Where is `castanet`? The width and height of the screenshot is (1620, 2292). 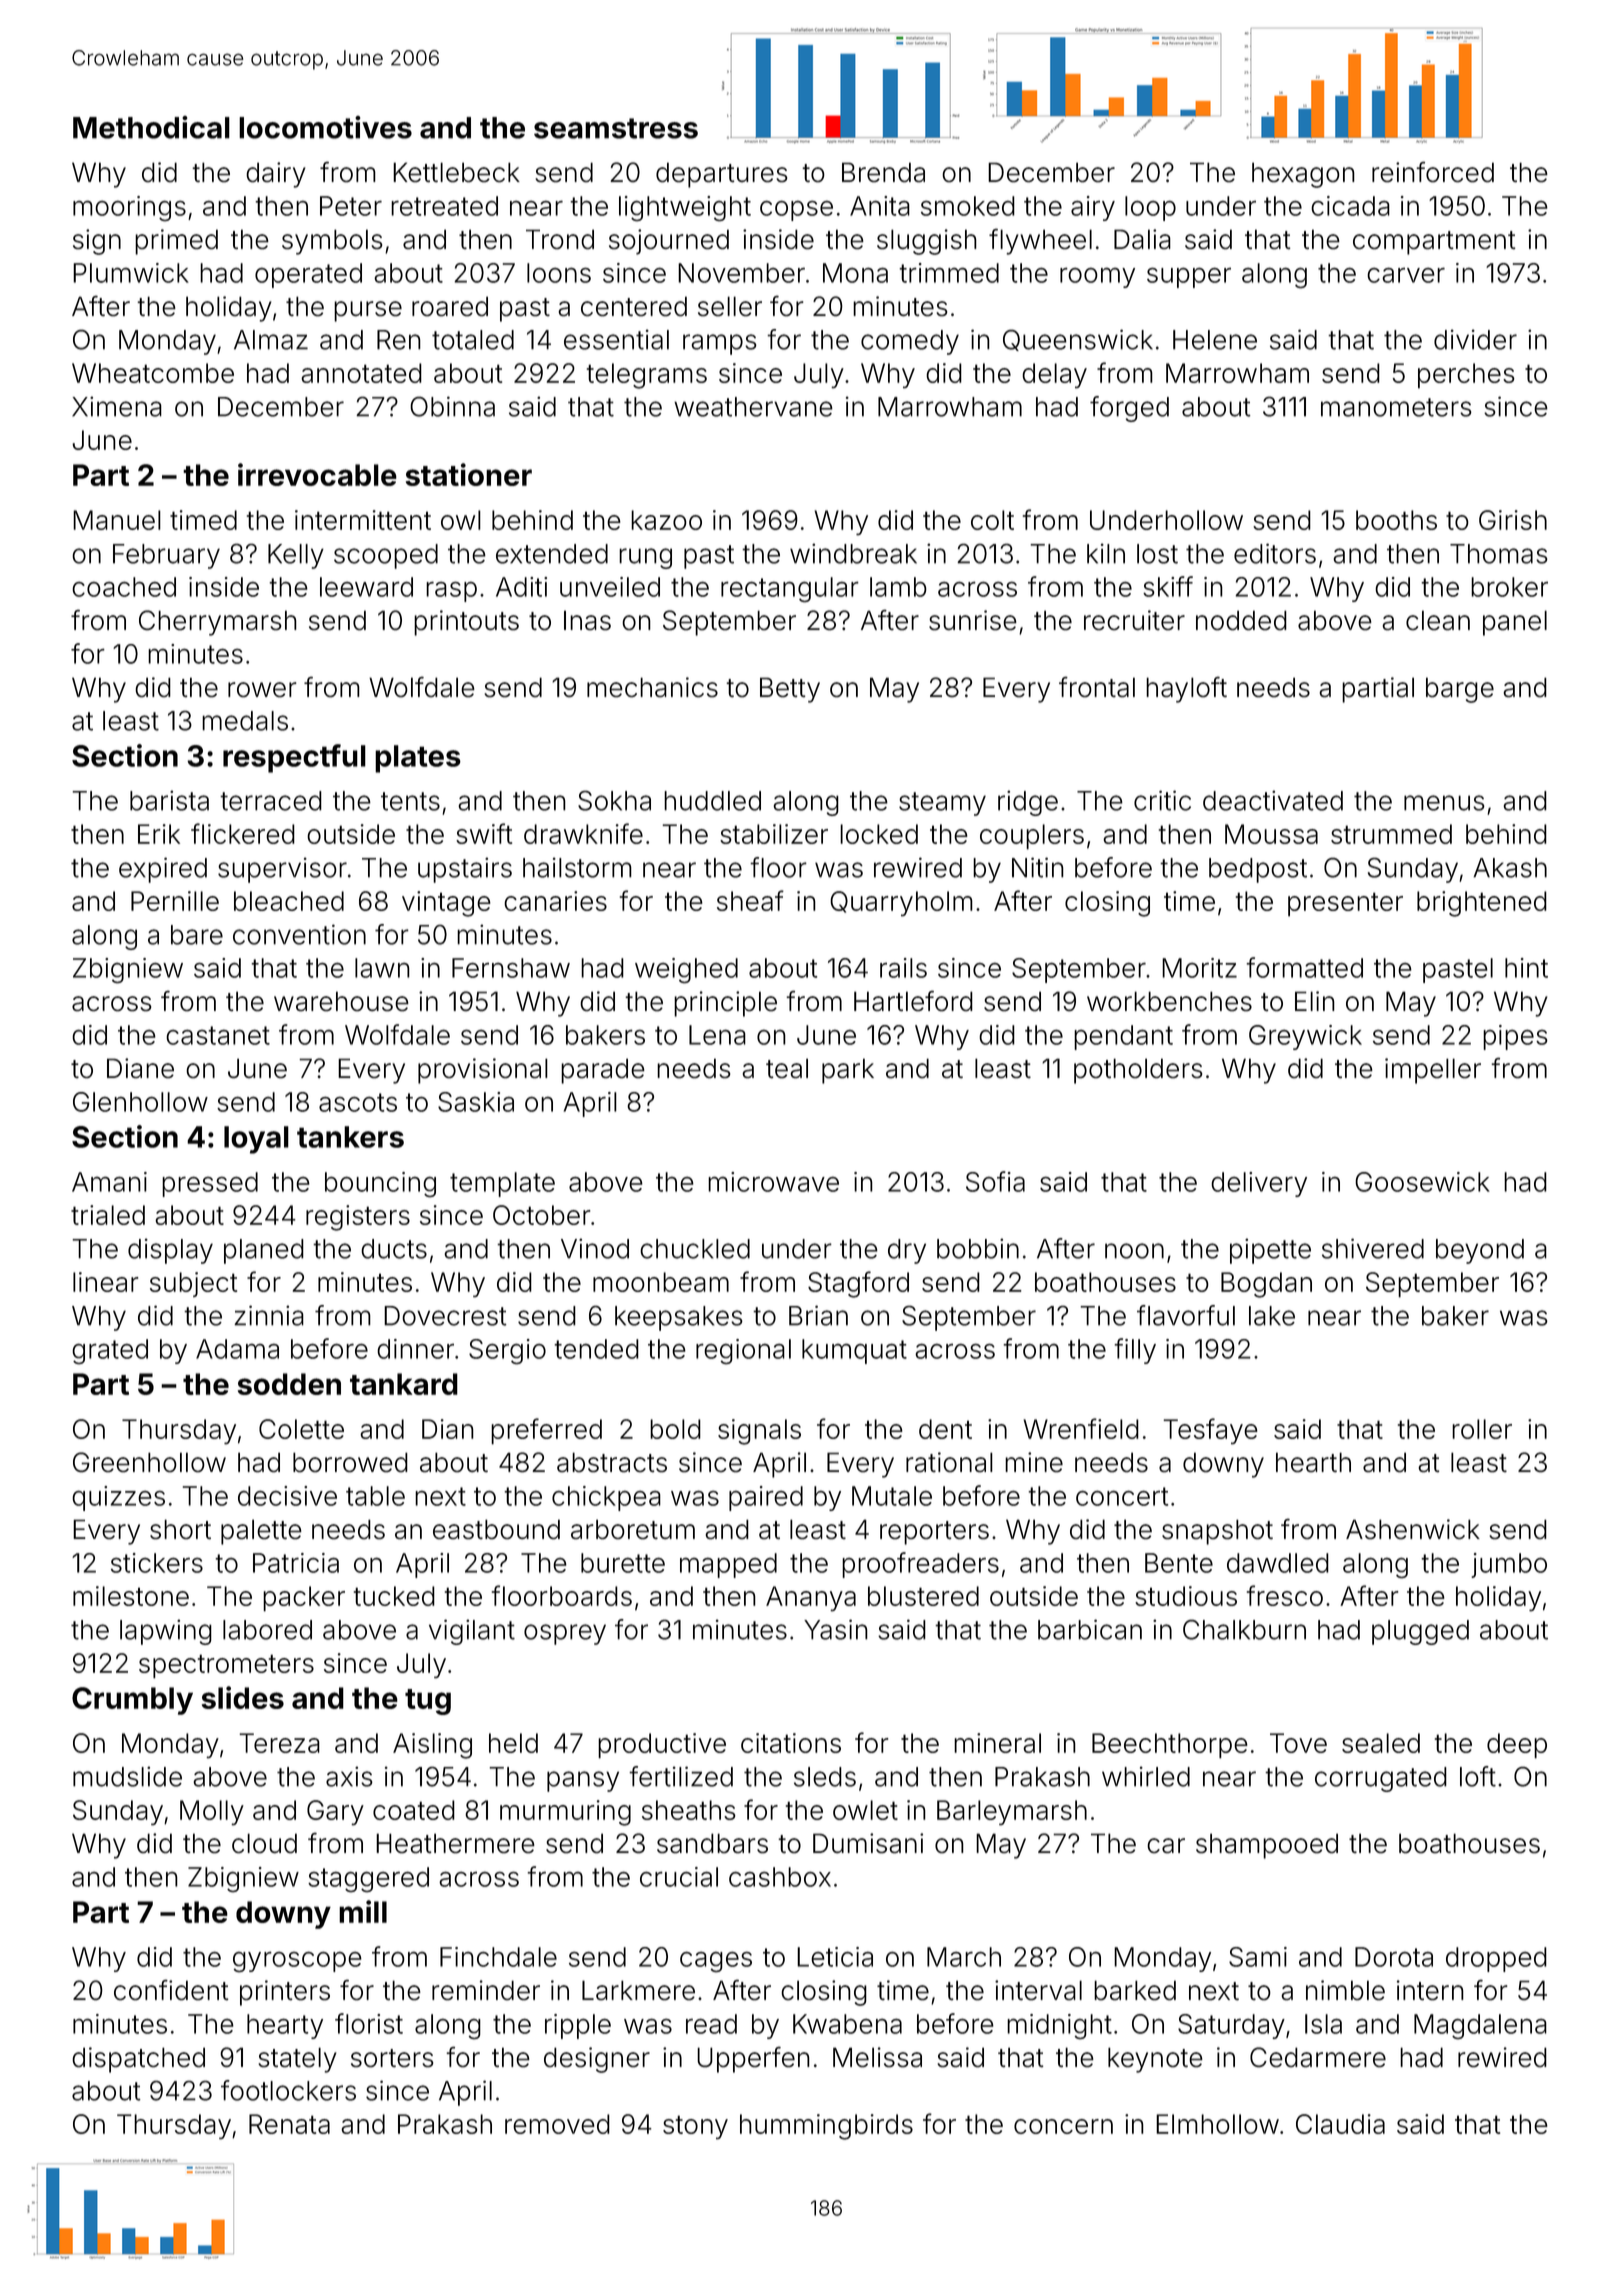 castanet is located at coordinates (218, 1035).
